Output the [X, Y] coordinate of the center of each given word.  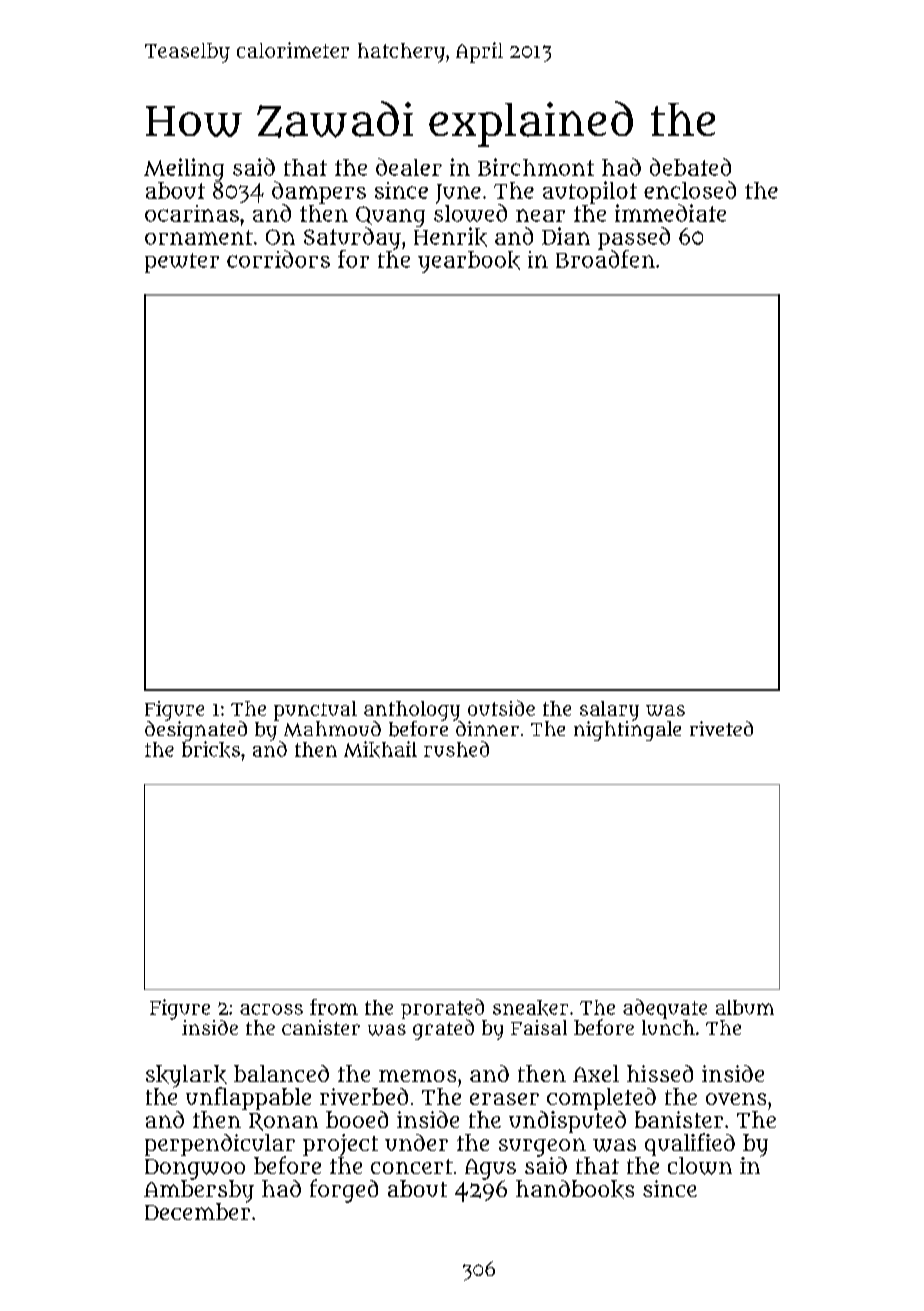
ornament [199, 237]
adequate [665, 1009]
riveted [721, 728]
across [271, 1009]
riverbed [364, 1096]
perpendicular [220, 1145]
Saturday [352, 238]
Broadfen [605, 259]
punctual [315, 711]
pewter [182, 263]
